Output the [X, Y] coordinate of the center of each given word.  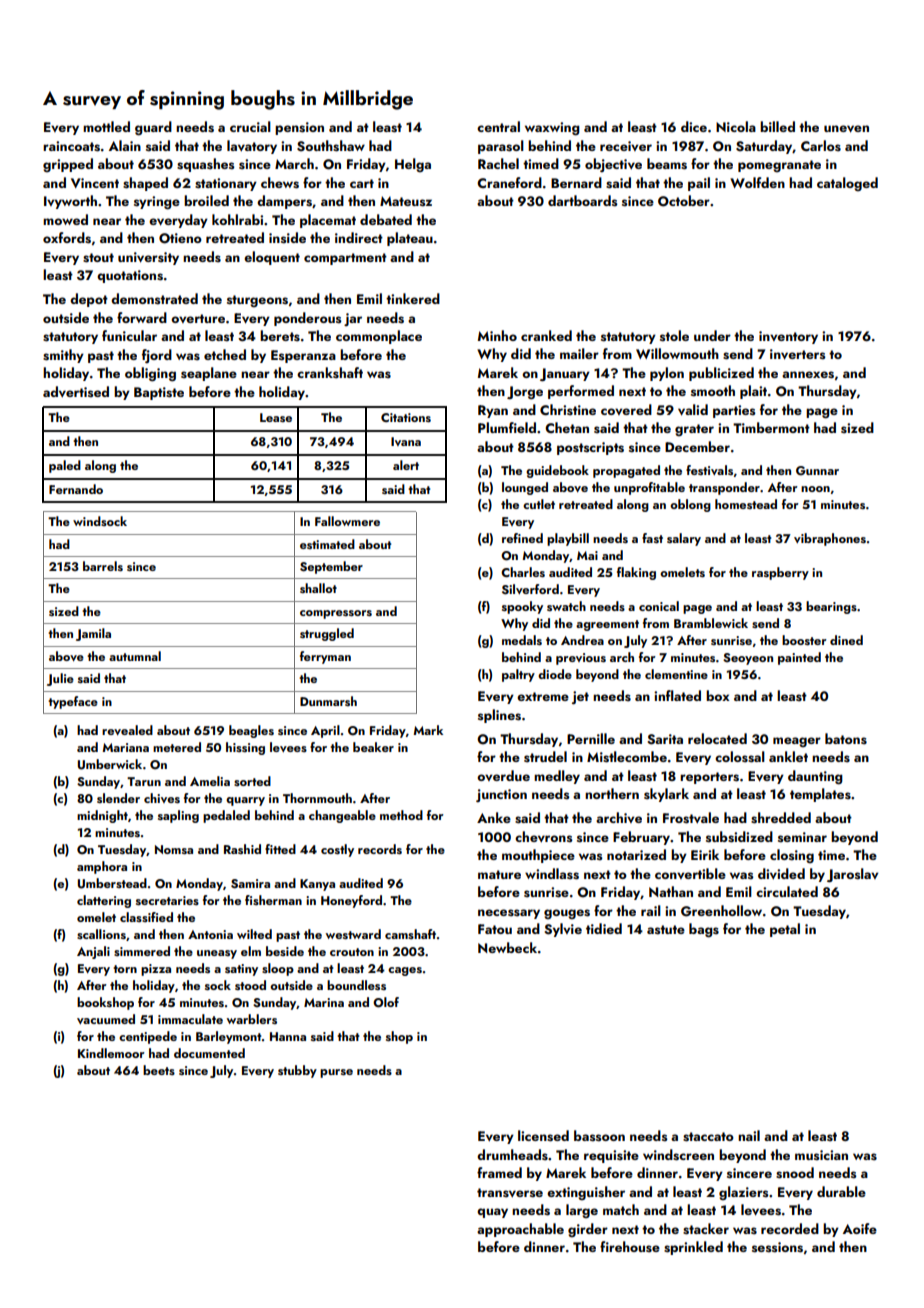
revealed [127, 730]
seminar [802, 837]
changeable [342, 816]
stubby [297, 1071]
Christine [568, 410]
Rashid [242, 849]
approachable [520, 1230]
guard [153, 128]
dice [694, 126]
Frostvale [691, 818]
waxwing [552, 129]
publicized [721, 374]
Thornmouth [317, 798]
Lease [276, 417]
